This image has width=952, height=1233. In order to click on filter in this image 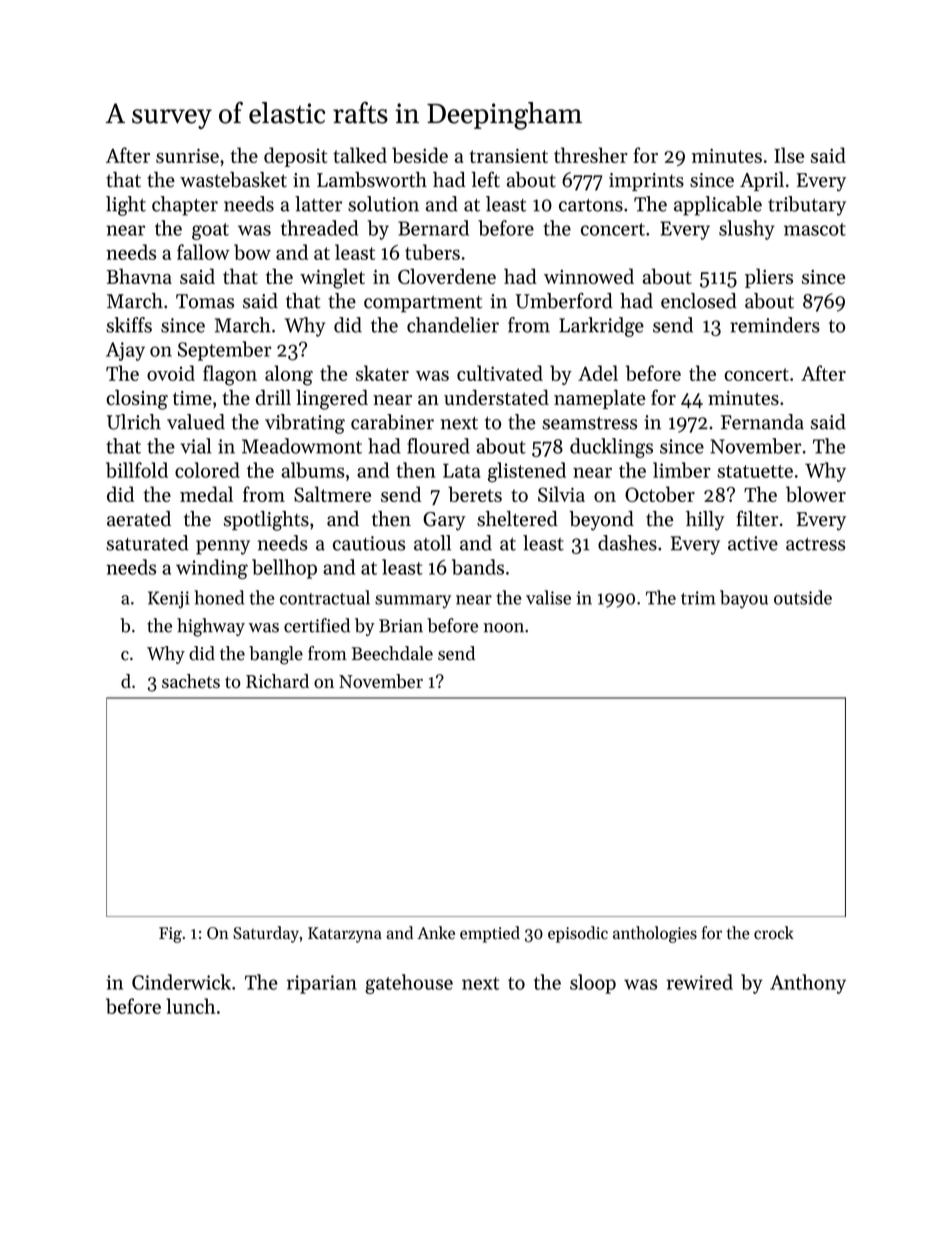, I will do `click(757, 518)`.
